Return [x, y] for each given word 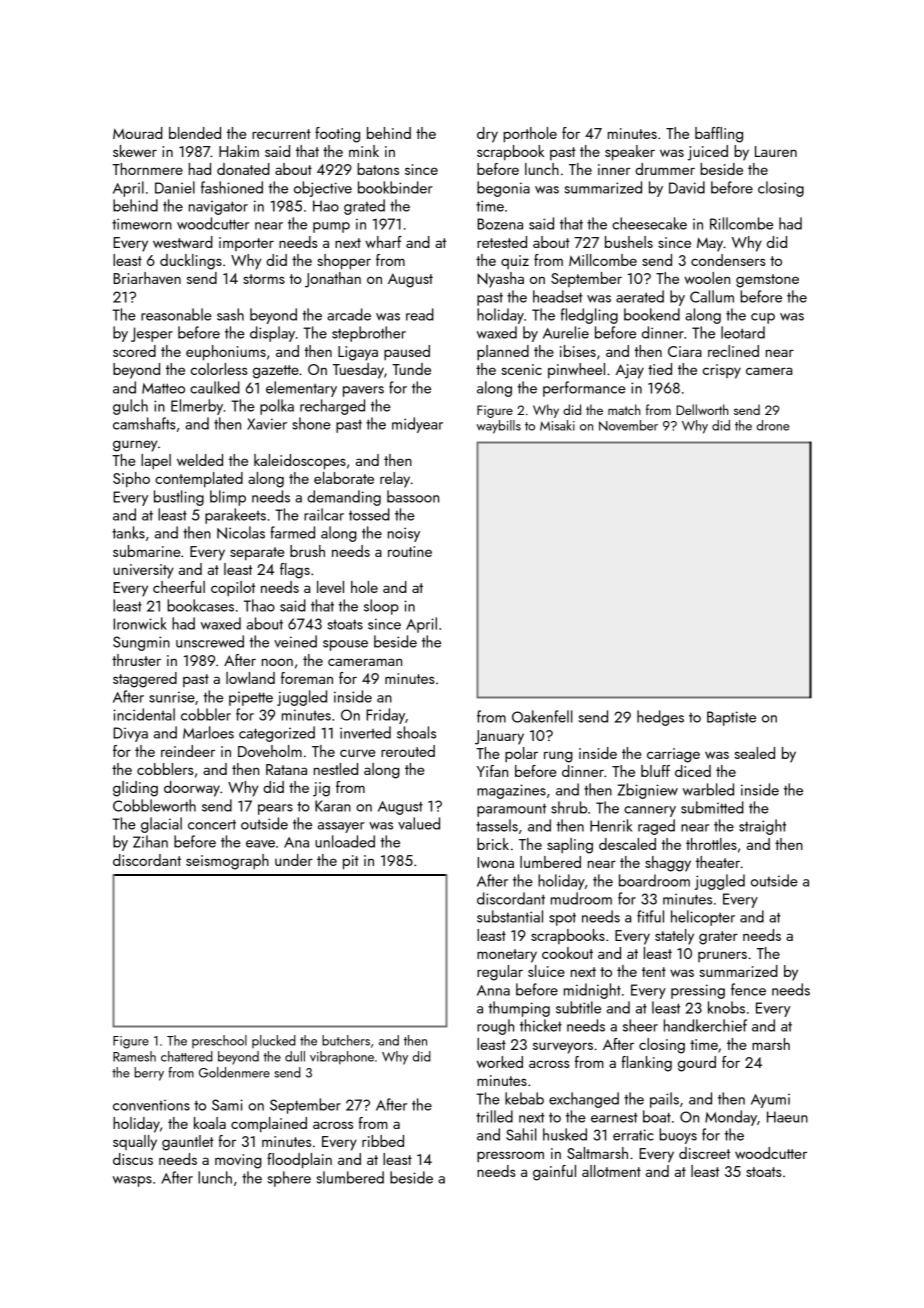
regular [500, 973]
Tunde [411, 369]
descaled [627, 844]
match [624, 409]
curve [357, 753]
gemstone [767, 281]
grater [718, 938]
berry [149, 1074]
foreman [307, 678]
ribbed [383, 1141]
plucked [274, 1041]
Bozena [500, 224]
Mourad [138, 133]
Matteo [163, 388]
